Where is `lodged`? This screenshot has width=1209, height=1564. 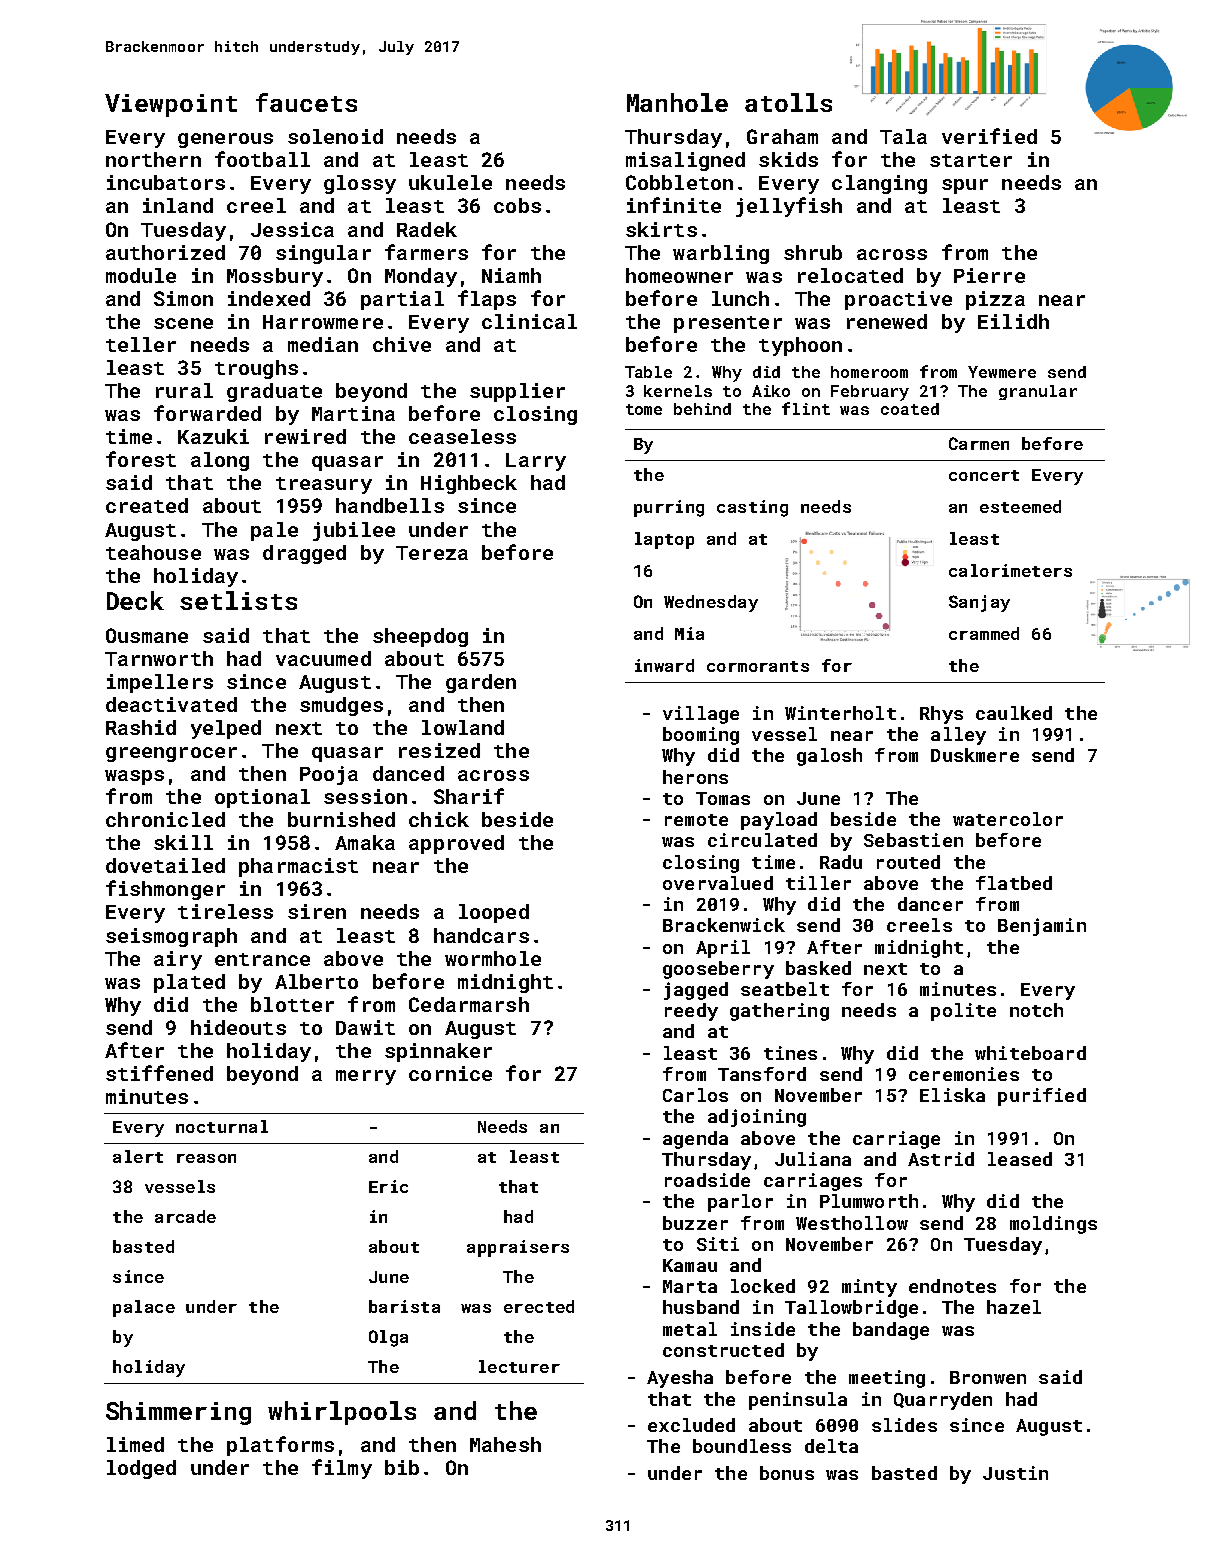
lodged is located at coordinates (141, 1469).
